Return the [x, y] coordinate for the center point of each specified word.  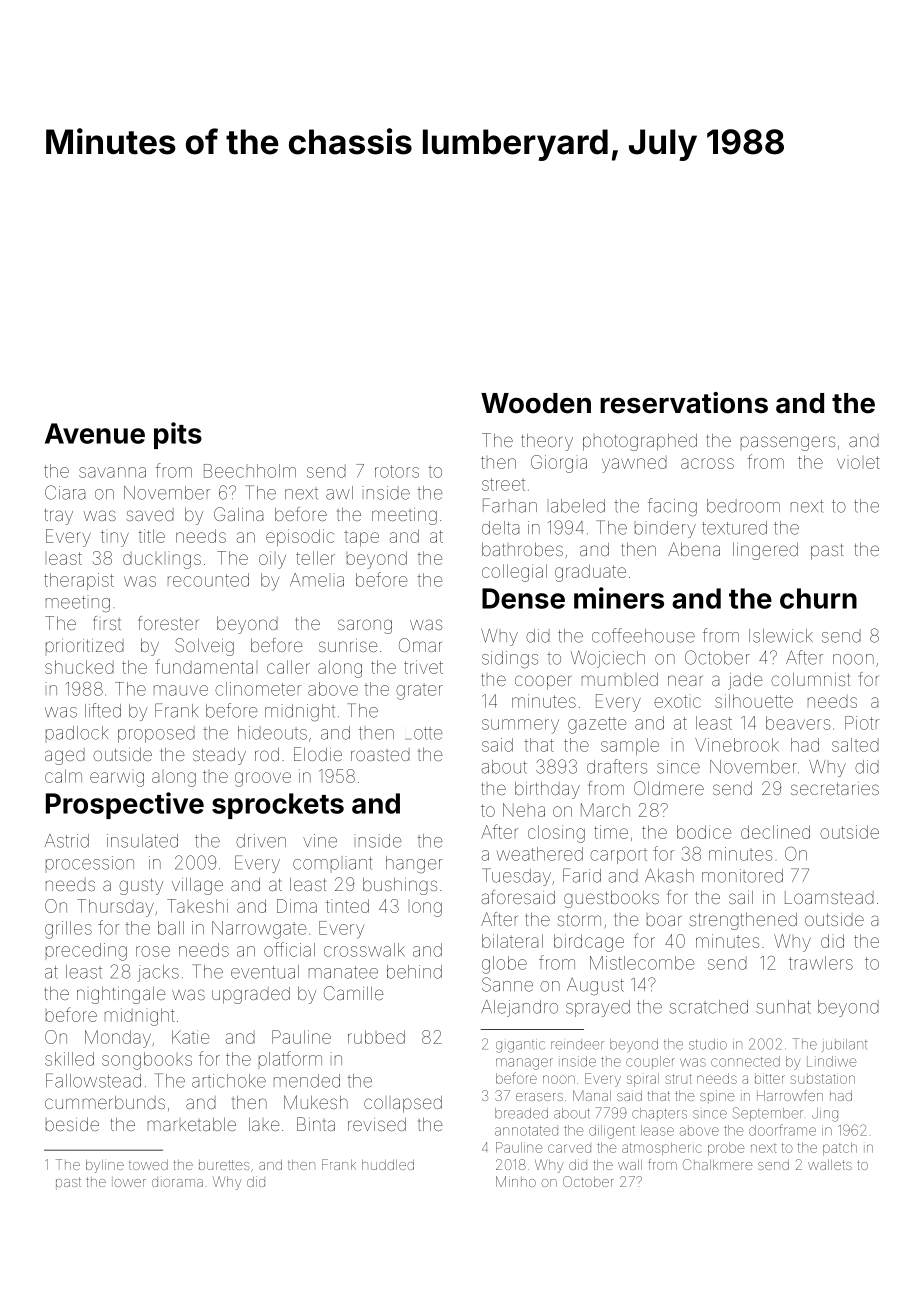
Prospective [125, 805]
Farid [582, 875]
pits [178, 435]
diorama [177, 1183]
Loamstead [829, 897]
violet [858, 462]
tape [361, 538]
